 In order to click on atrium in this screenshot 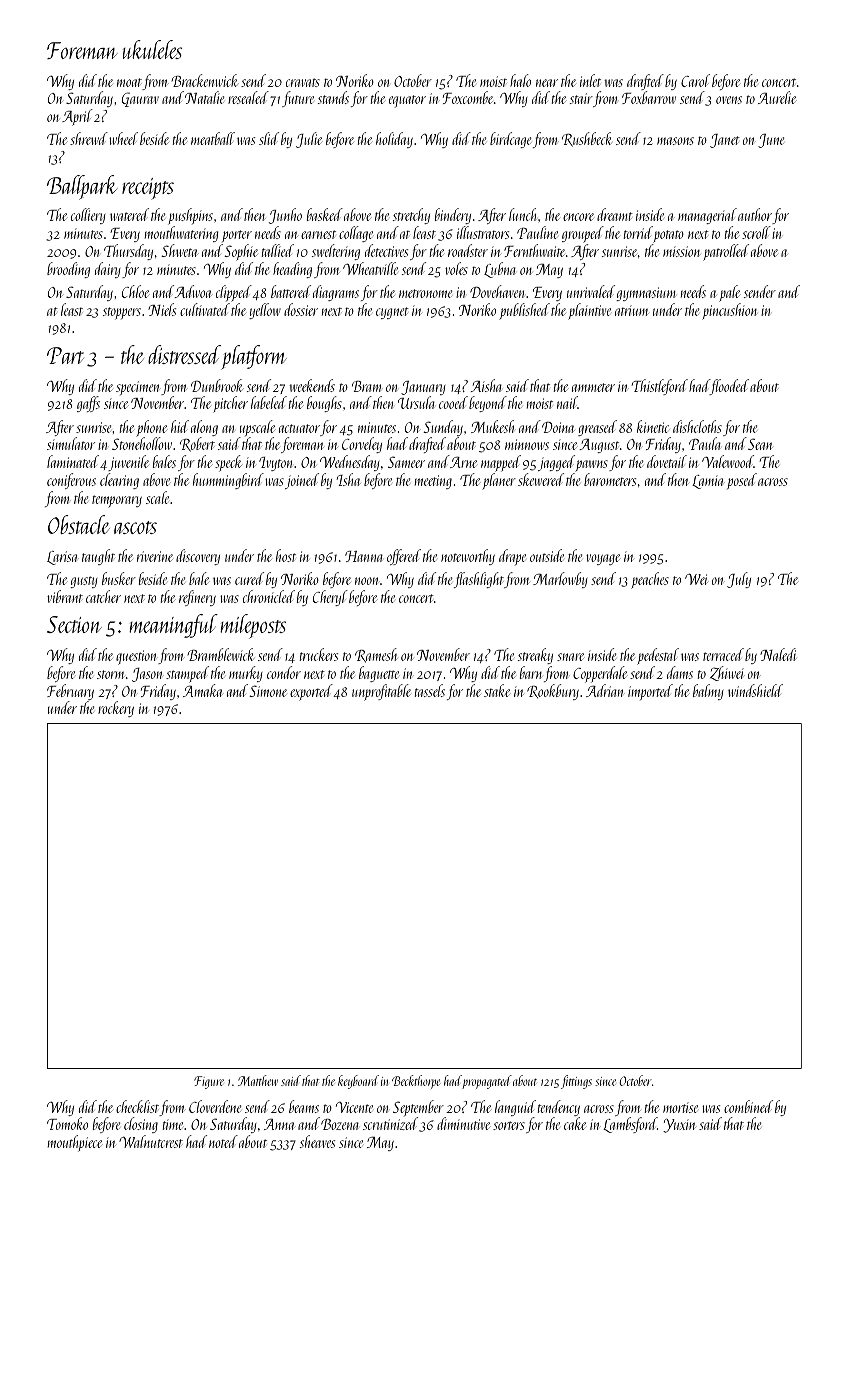, I will do `click(632, 310)`.
